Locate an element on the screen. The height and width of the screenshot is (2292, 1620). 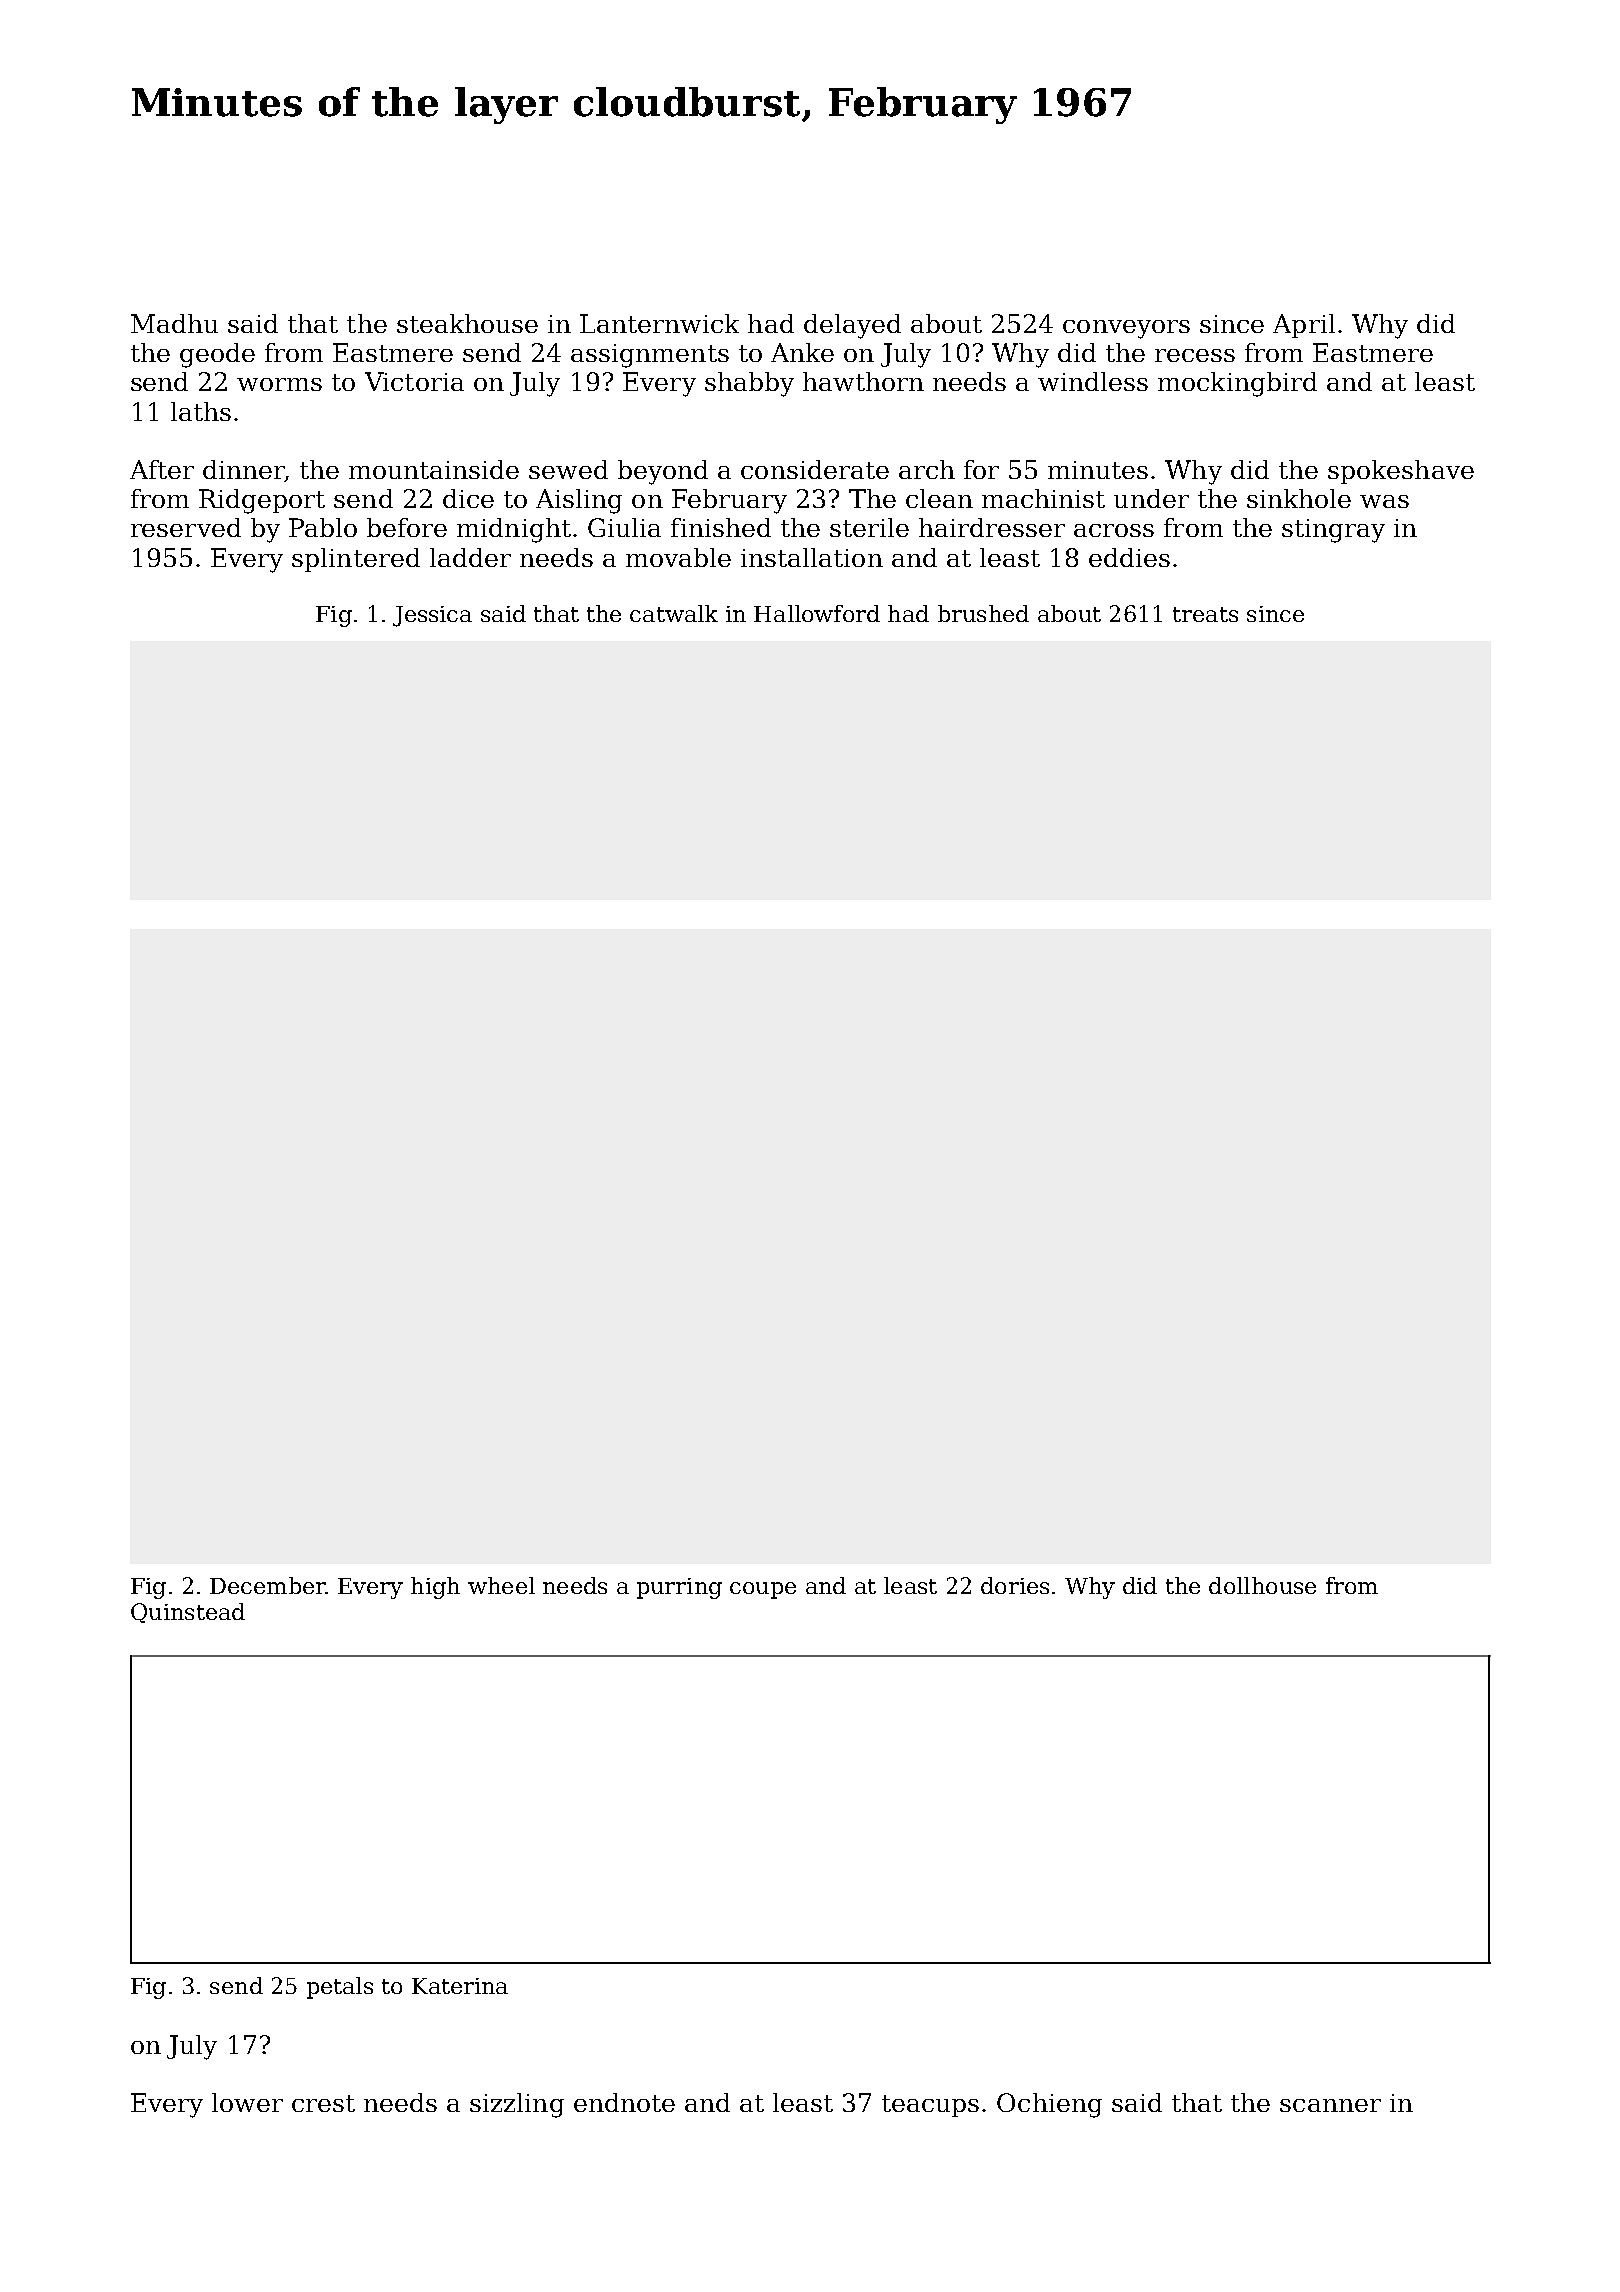
Victoria is located at coordinates (414, 381).
